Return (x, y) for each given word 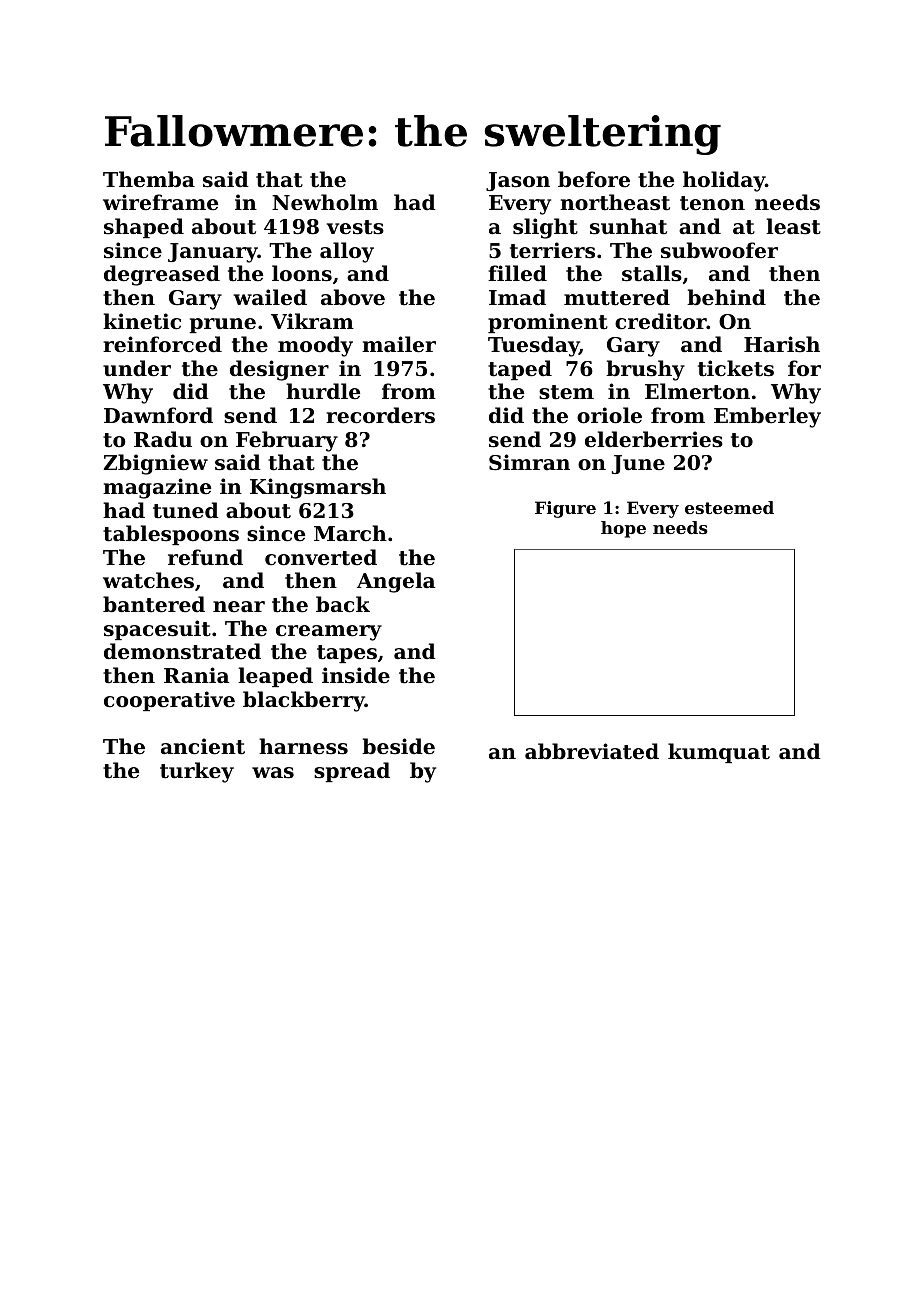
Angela (396, 582)
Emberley (767, 417)
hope (623, 529)
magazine (157, 488)
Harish (782, 344)
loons (302, 273)
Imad (517, 297)
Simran (529, 462)
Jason (518, 181)
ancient (203, 746)
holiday (724, 181)
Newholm (325, 202)
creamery (329, 633)
